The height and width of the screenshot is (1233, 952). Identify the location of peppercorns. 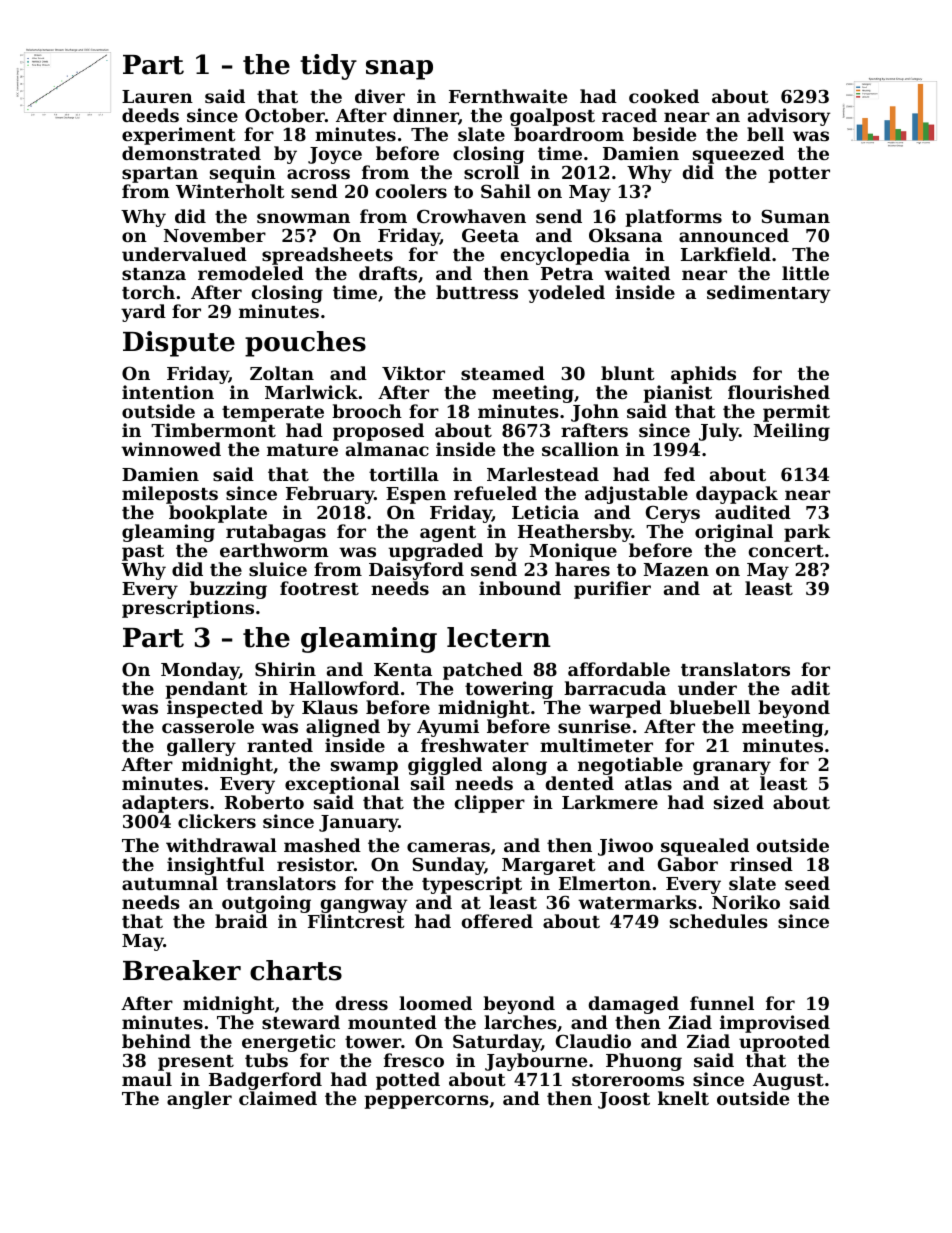
(426, 1102).
